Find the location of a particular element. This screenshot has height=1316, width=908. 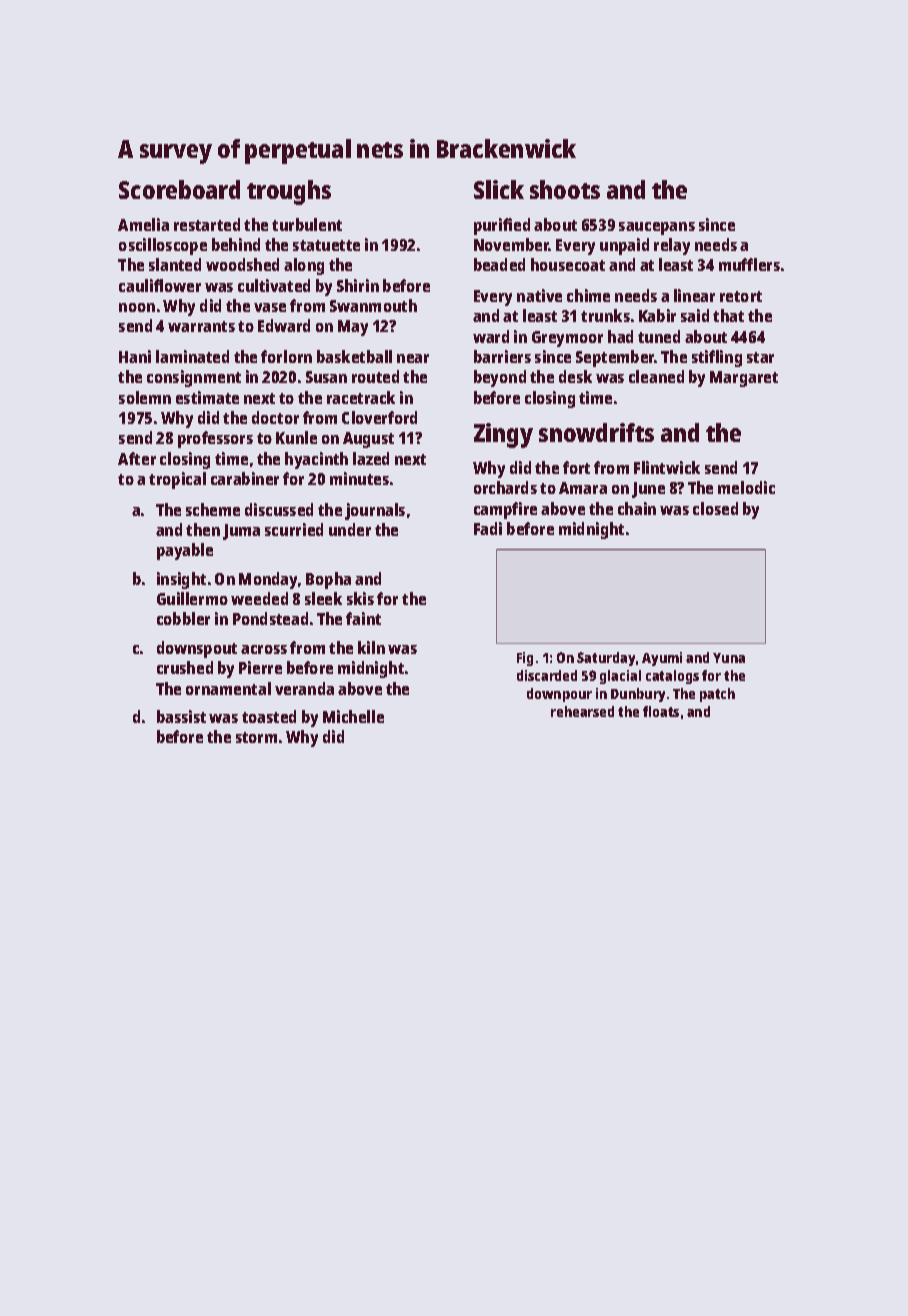

Flintwick is located at coordinates (667, 467).
